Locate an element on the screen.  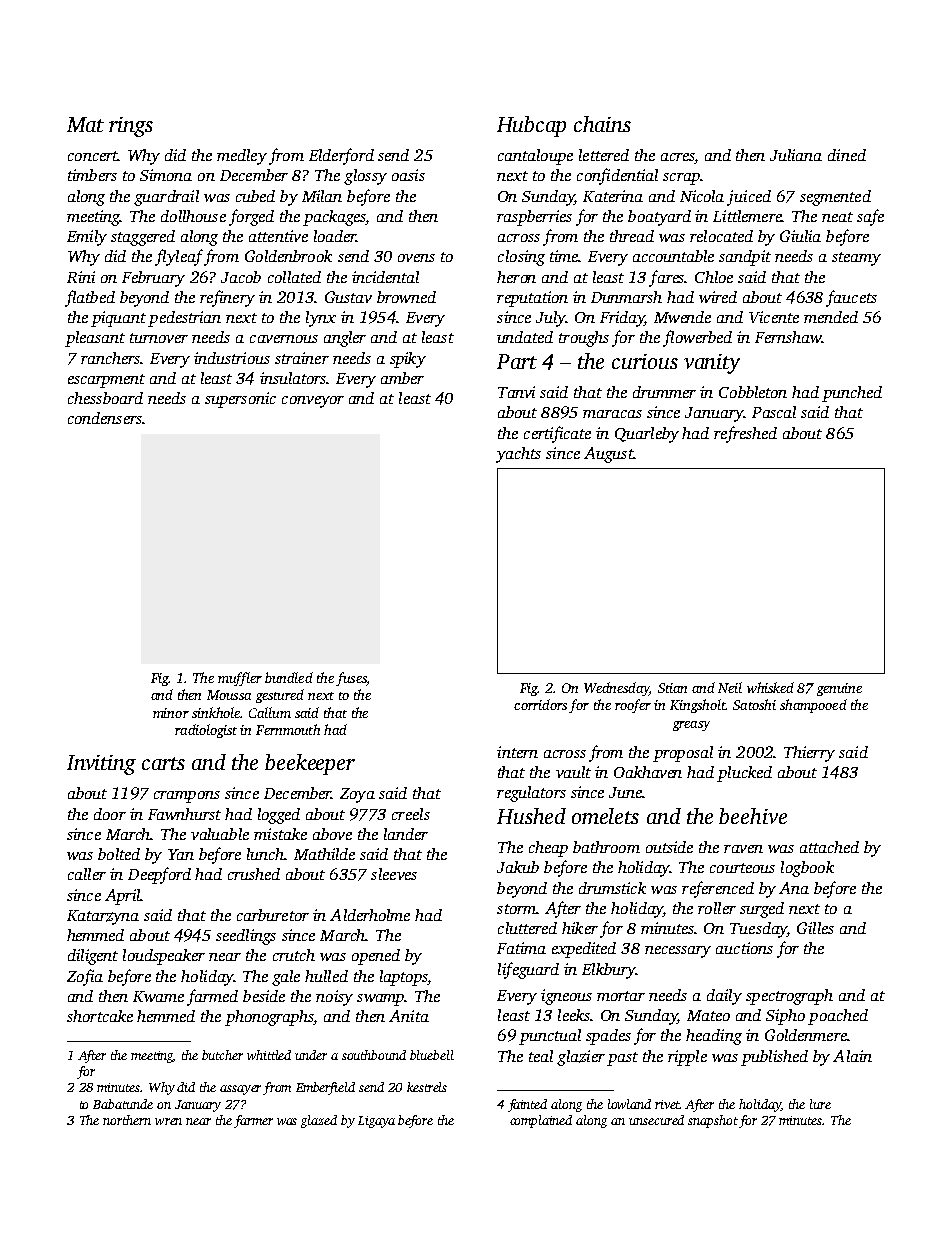
Jakub is located at coordinates (518, 867).
